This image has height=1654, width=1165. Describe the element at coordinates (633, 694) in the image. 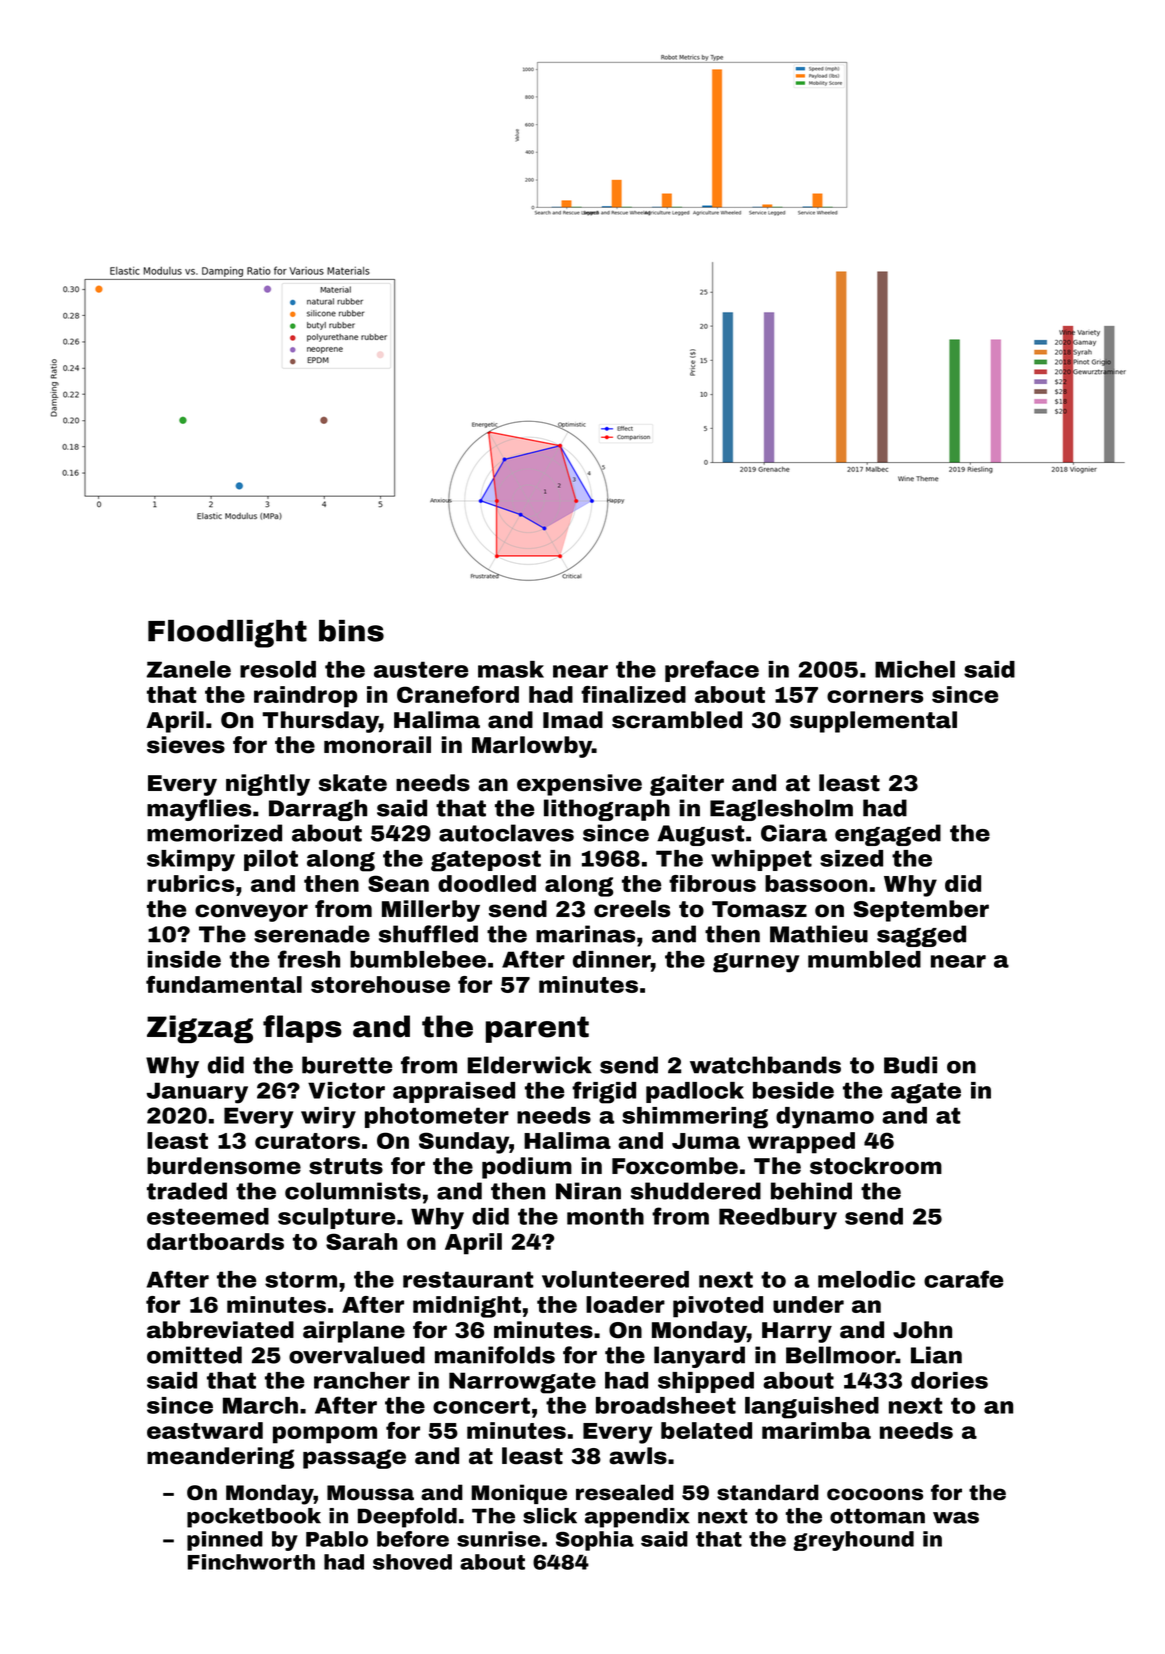

I see `finalized` at that location.
